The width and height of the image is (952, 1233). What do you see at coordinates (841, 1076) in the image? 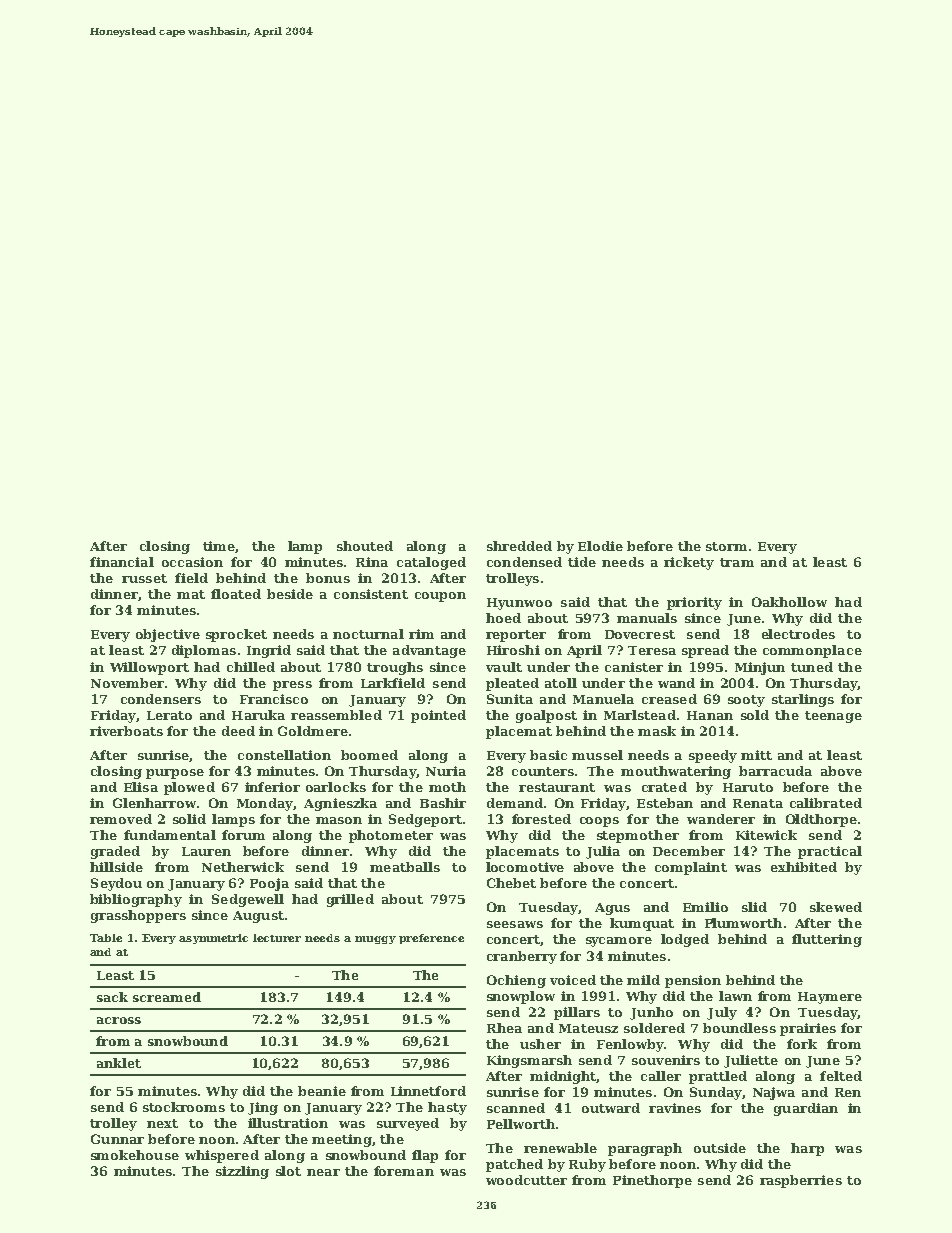
I see `felted` at bounding box center [841, 1076].
